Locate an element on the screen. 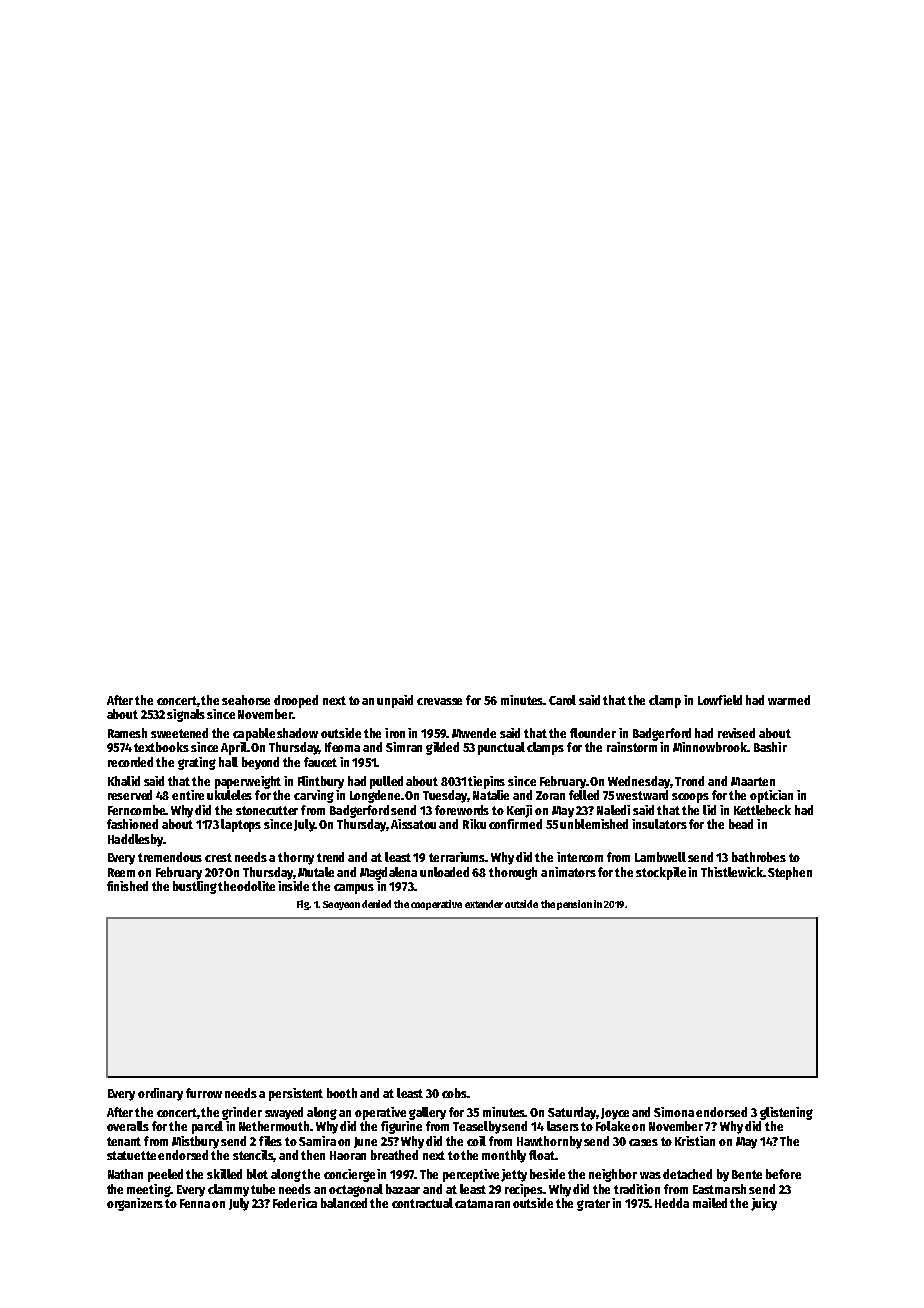 The image size is (924, 1308). ordinary is located at coordinates (160, 1094).
